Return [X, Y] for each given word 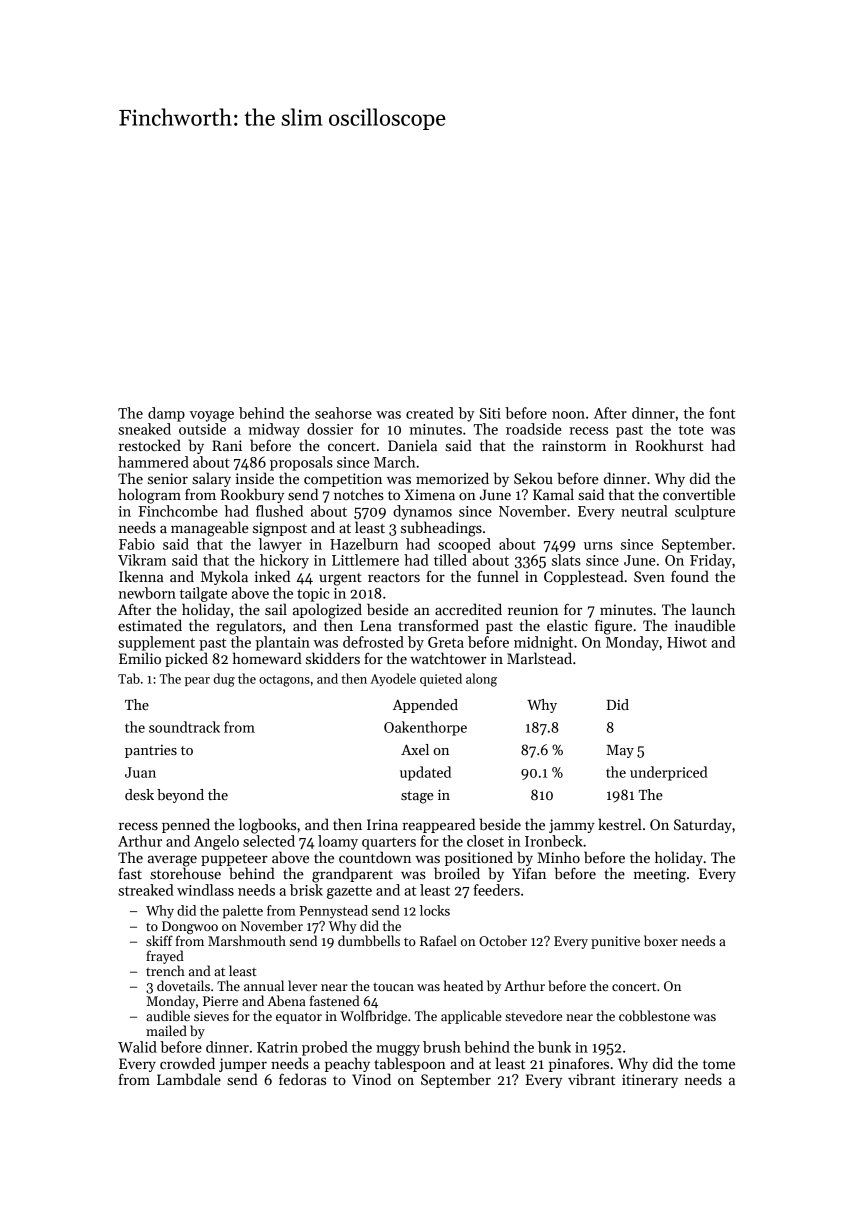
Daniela [412, 445]
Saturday [703, 825]
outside [202, 429]
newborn [147, 593]
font [722, 413]
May [620, 751]
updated [425, 773]
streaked [146, 890]
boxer [661, 940]
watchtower [448, 658]
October [503, 940]
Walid [137, 1047]
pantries [151, 751]
